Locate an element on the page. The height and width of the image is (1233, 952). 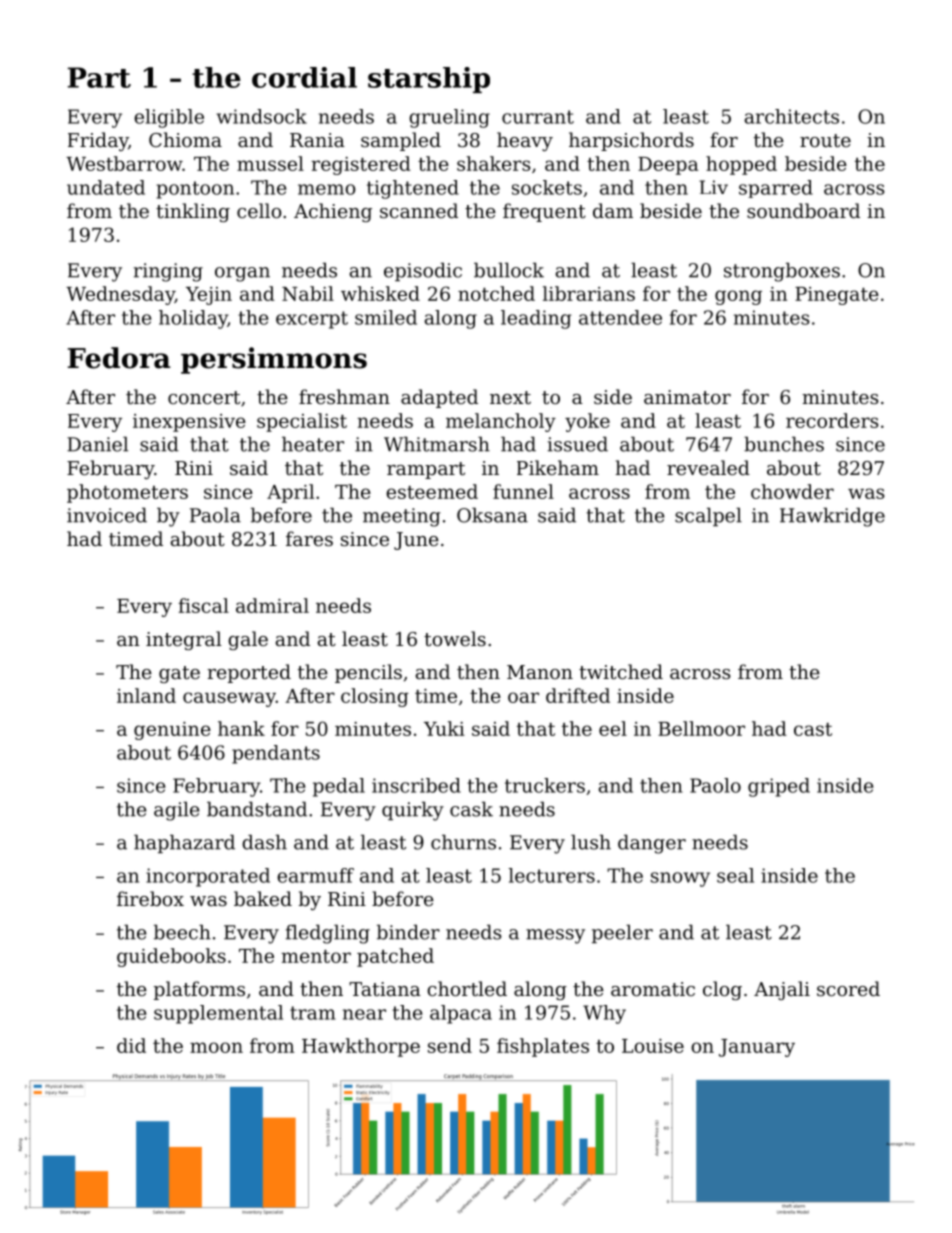
seal is located at coordinates (735, 875).
